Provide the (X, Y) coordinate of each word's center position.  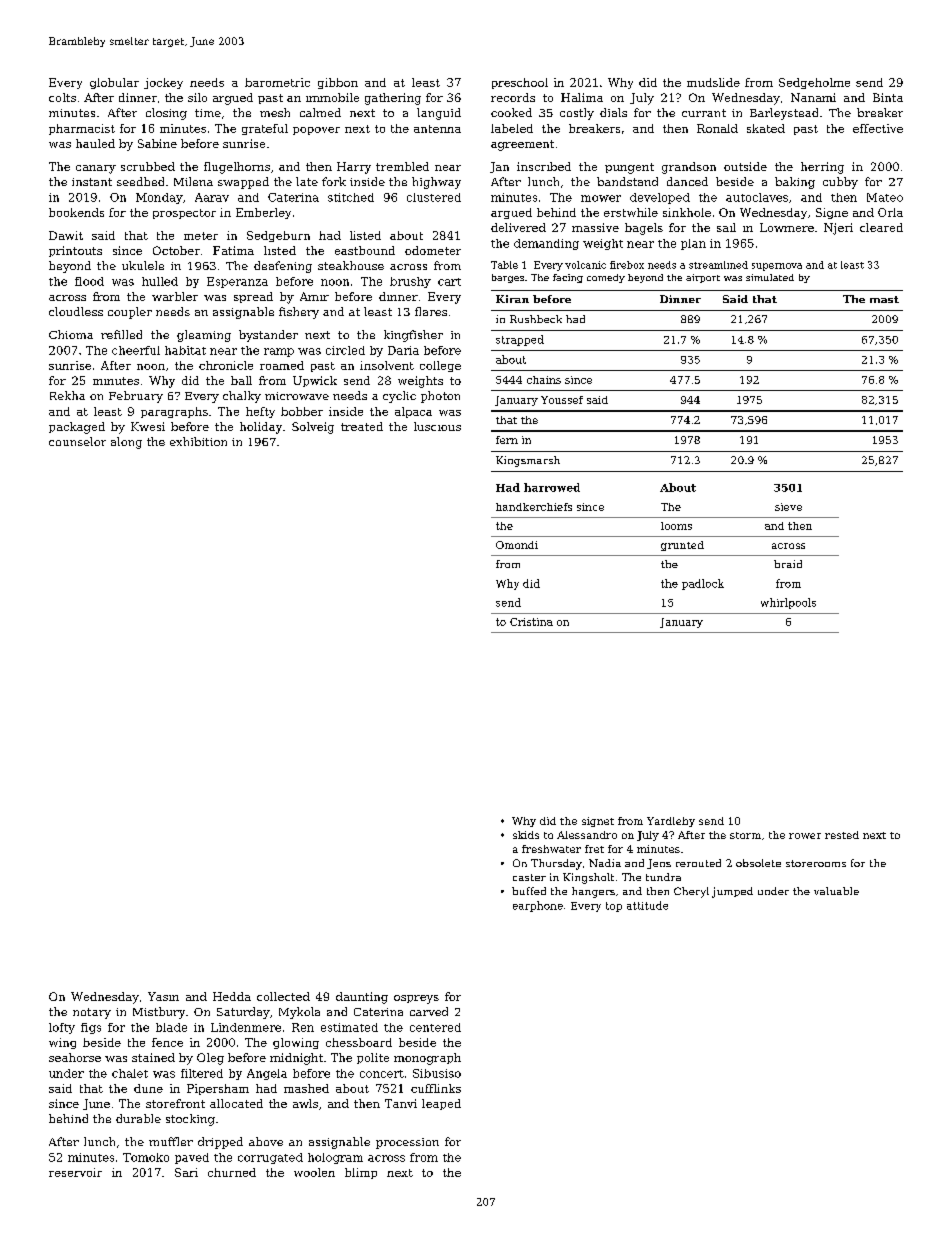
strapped (520, 340)
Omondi (517, 545)
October (176, 250)
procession (407, 1143)
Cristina (531, 622)
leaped (441, 1104)
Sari (186, 1172)
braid (788, 564)
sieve (788, 507)
